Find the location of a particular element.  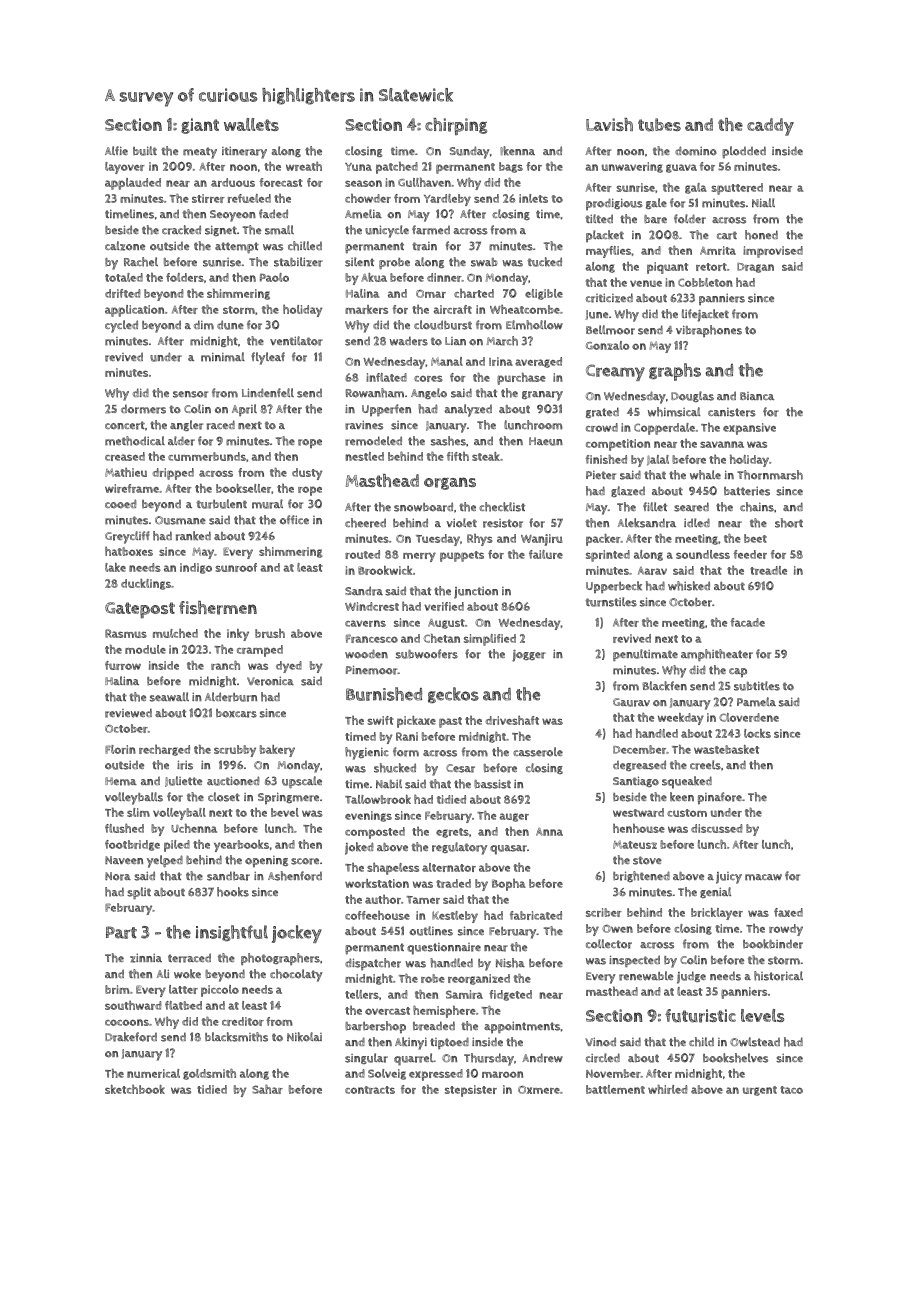

bare is located at coordinates (655, 219).
